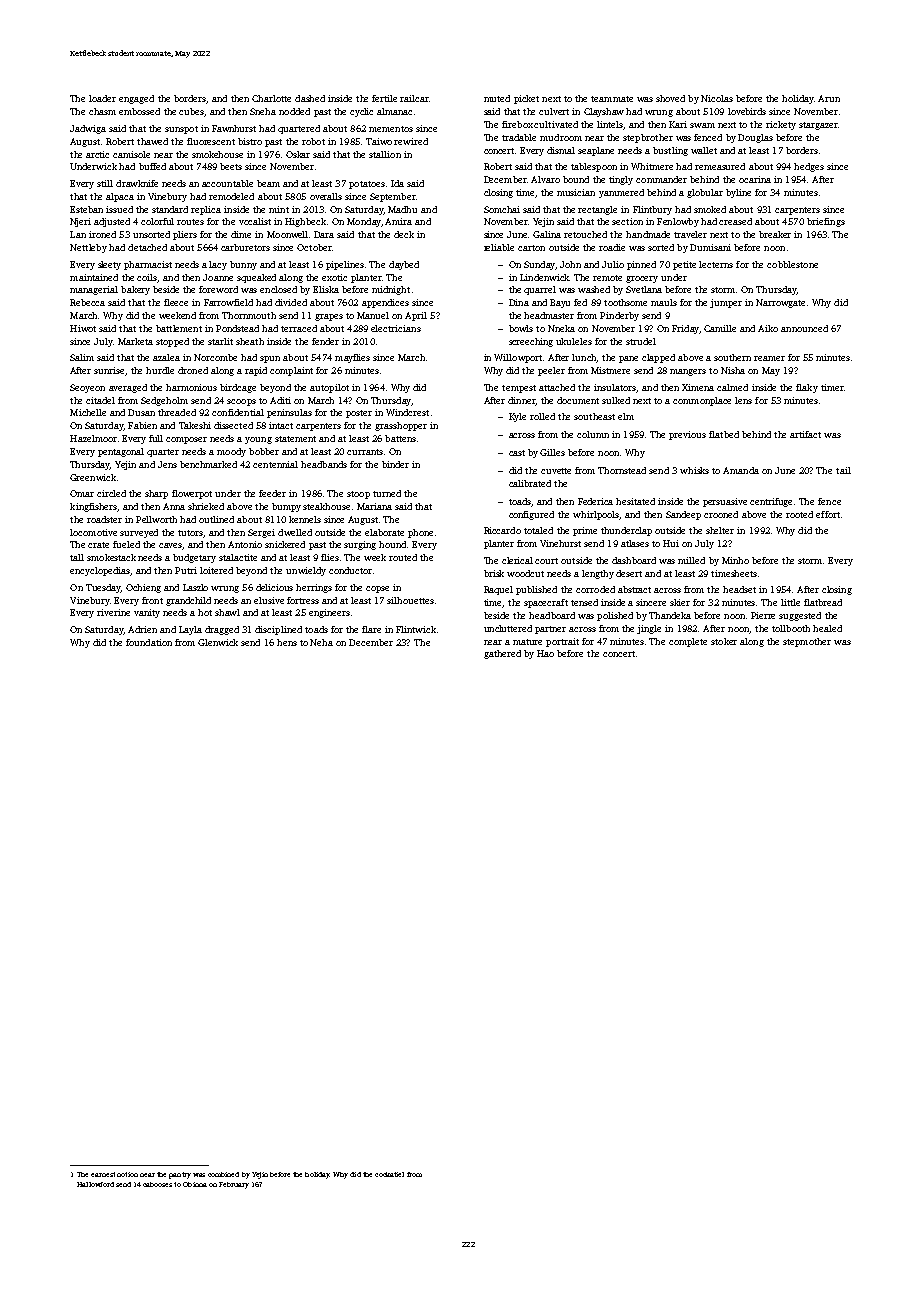 The image size is (924, 1308). Describe the element at coordinates (83, 328) in the image. I see `Hiwot` at that location.
